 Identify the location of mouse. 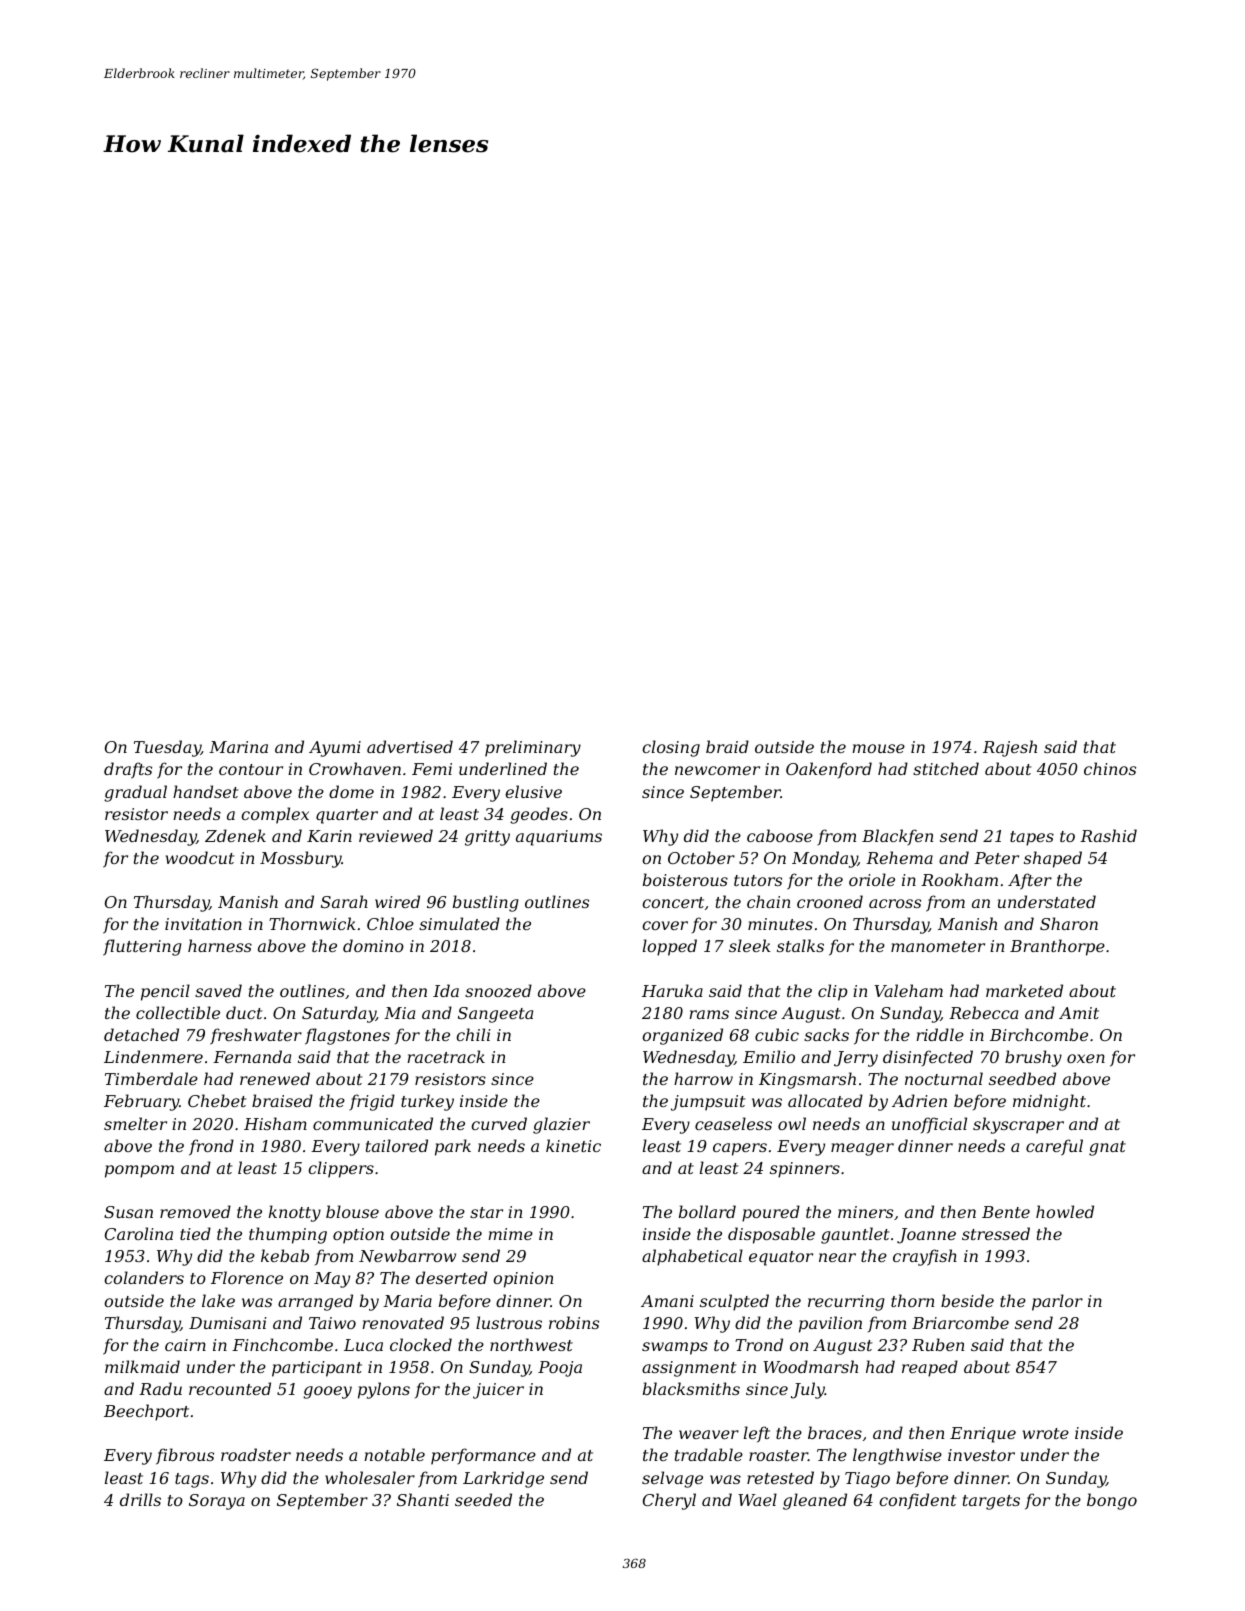
(878, 748).
